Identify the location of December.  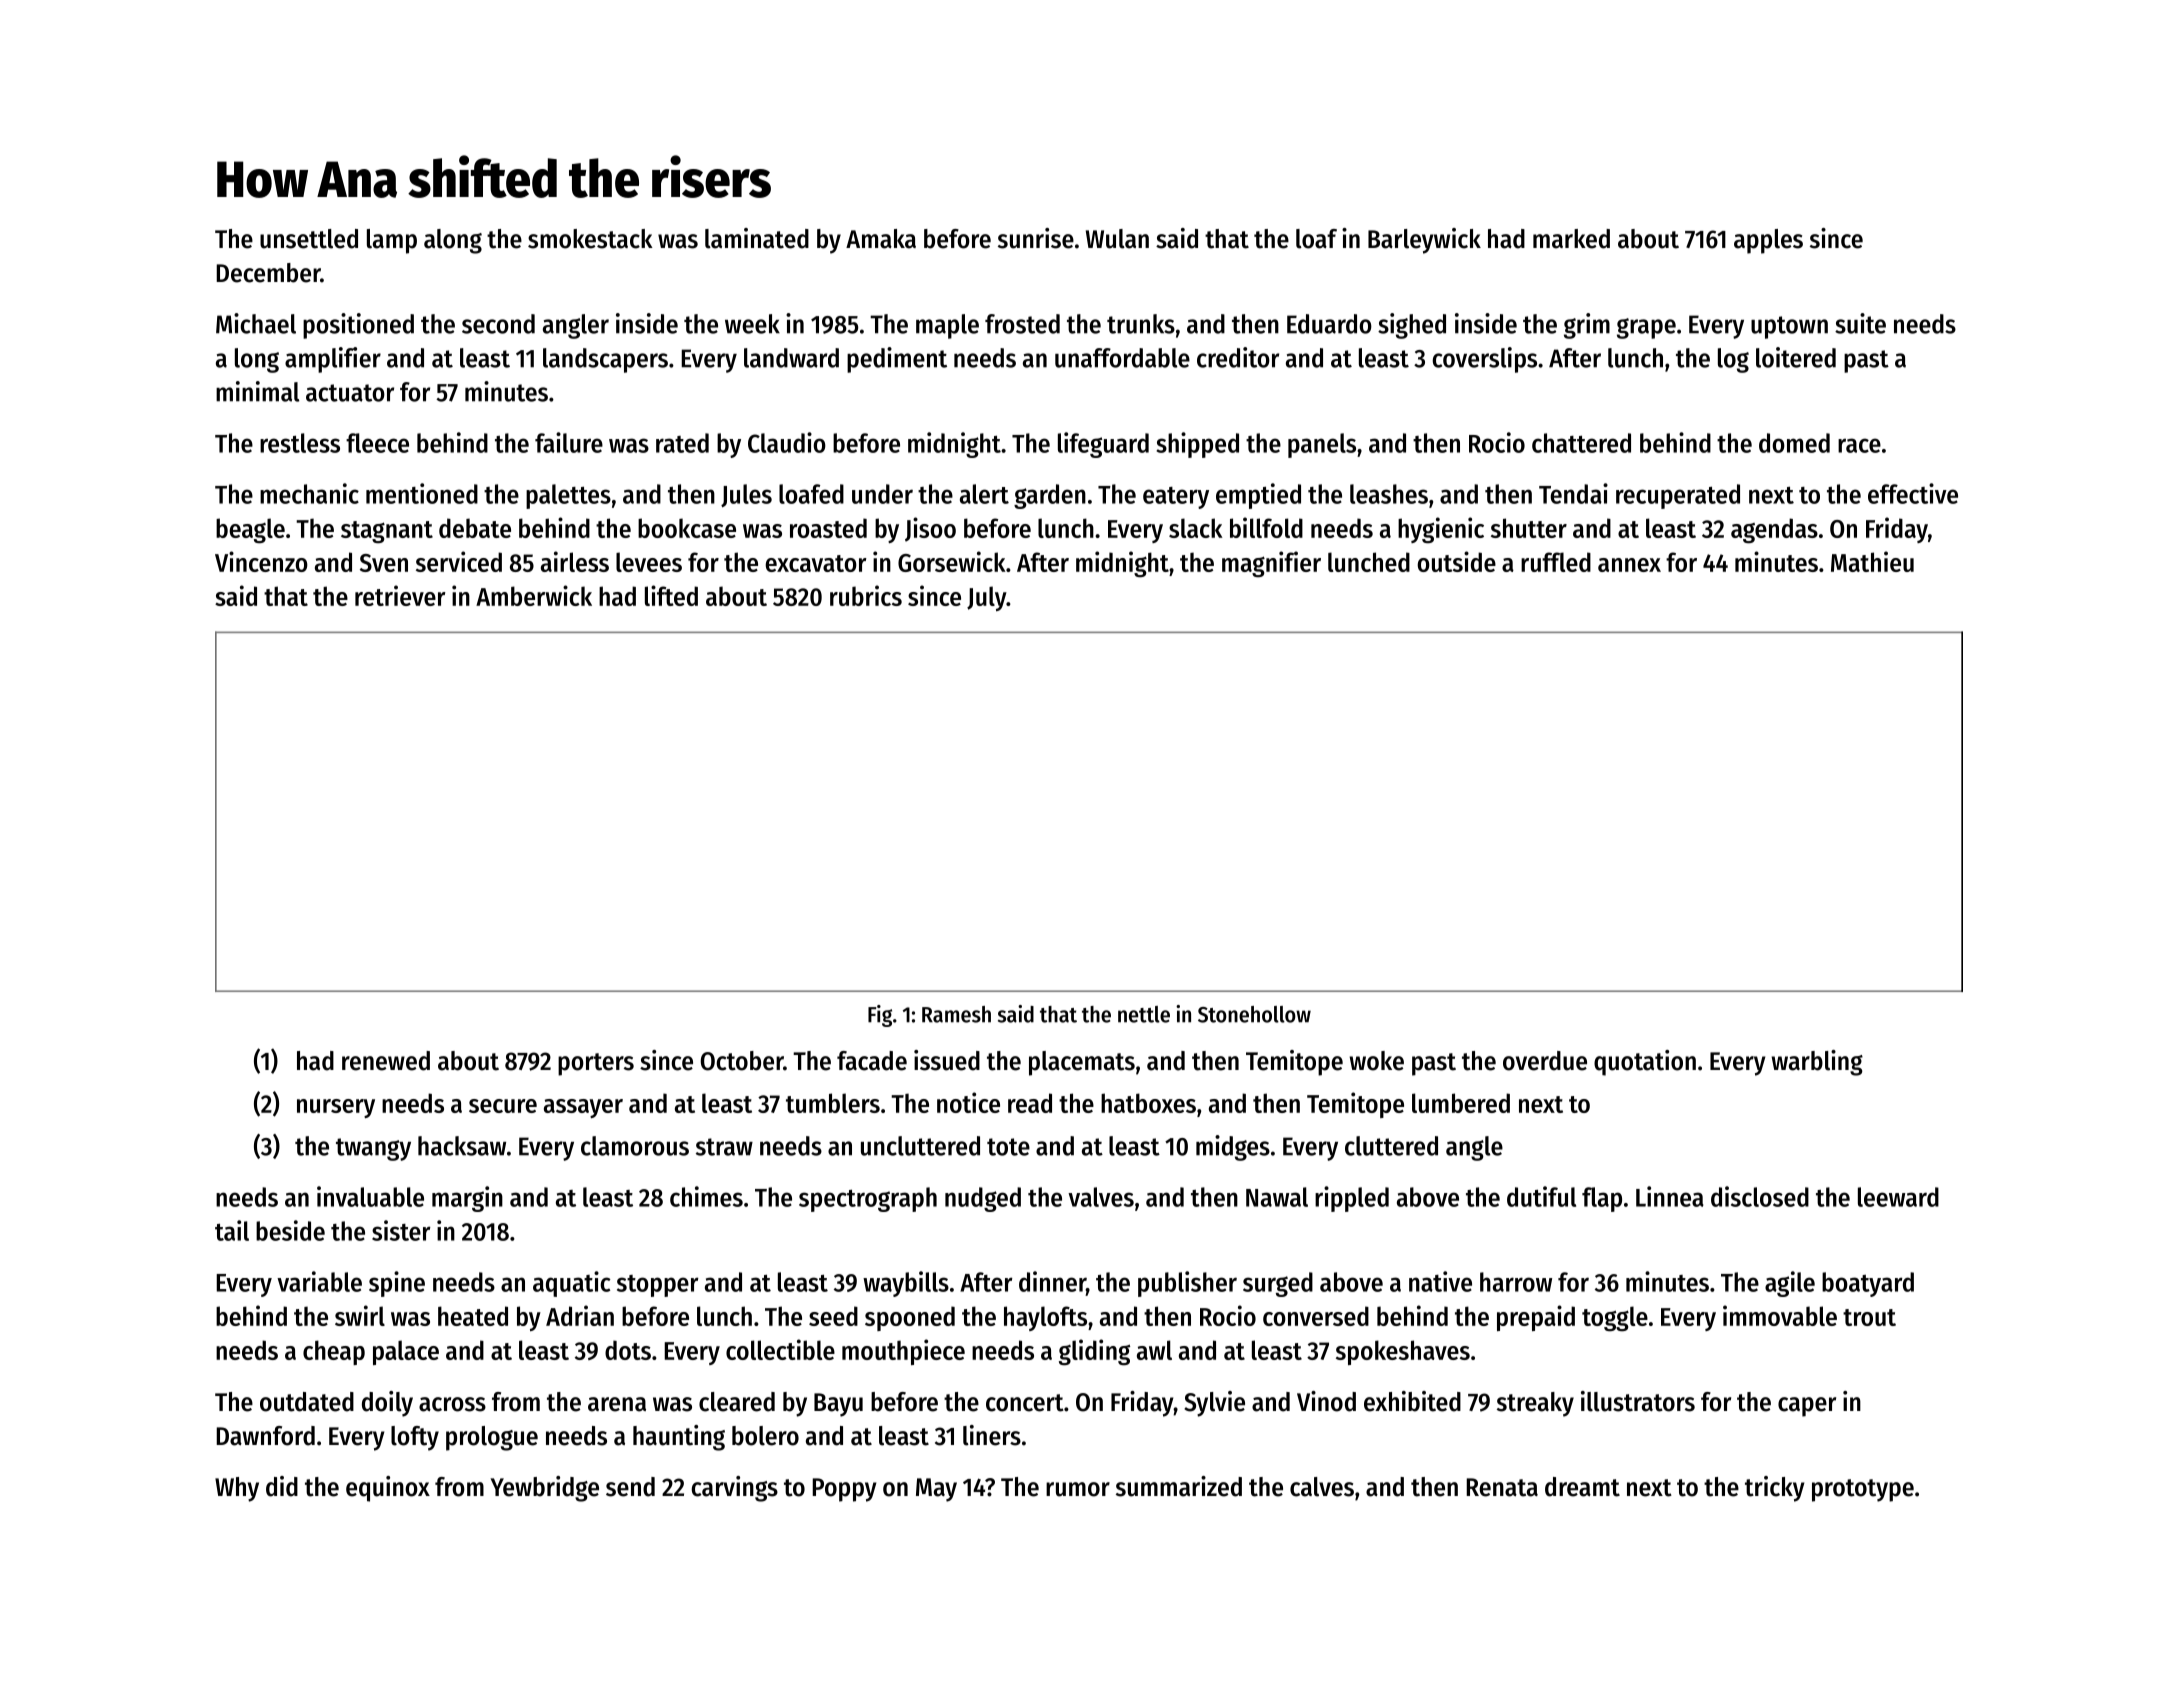
(268, 273).
